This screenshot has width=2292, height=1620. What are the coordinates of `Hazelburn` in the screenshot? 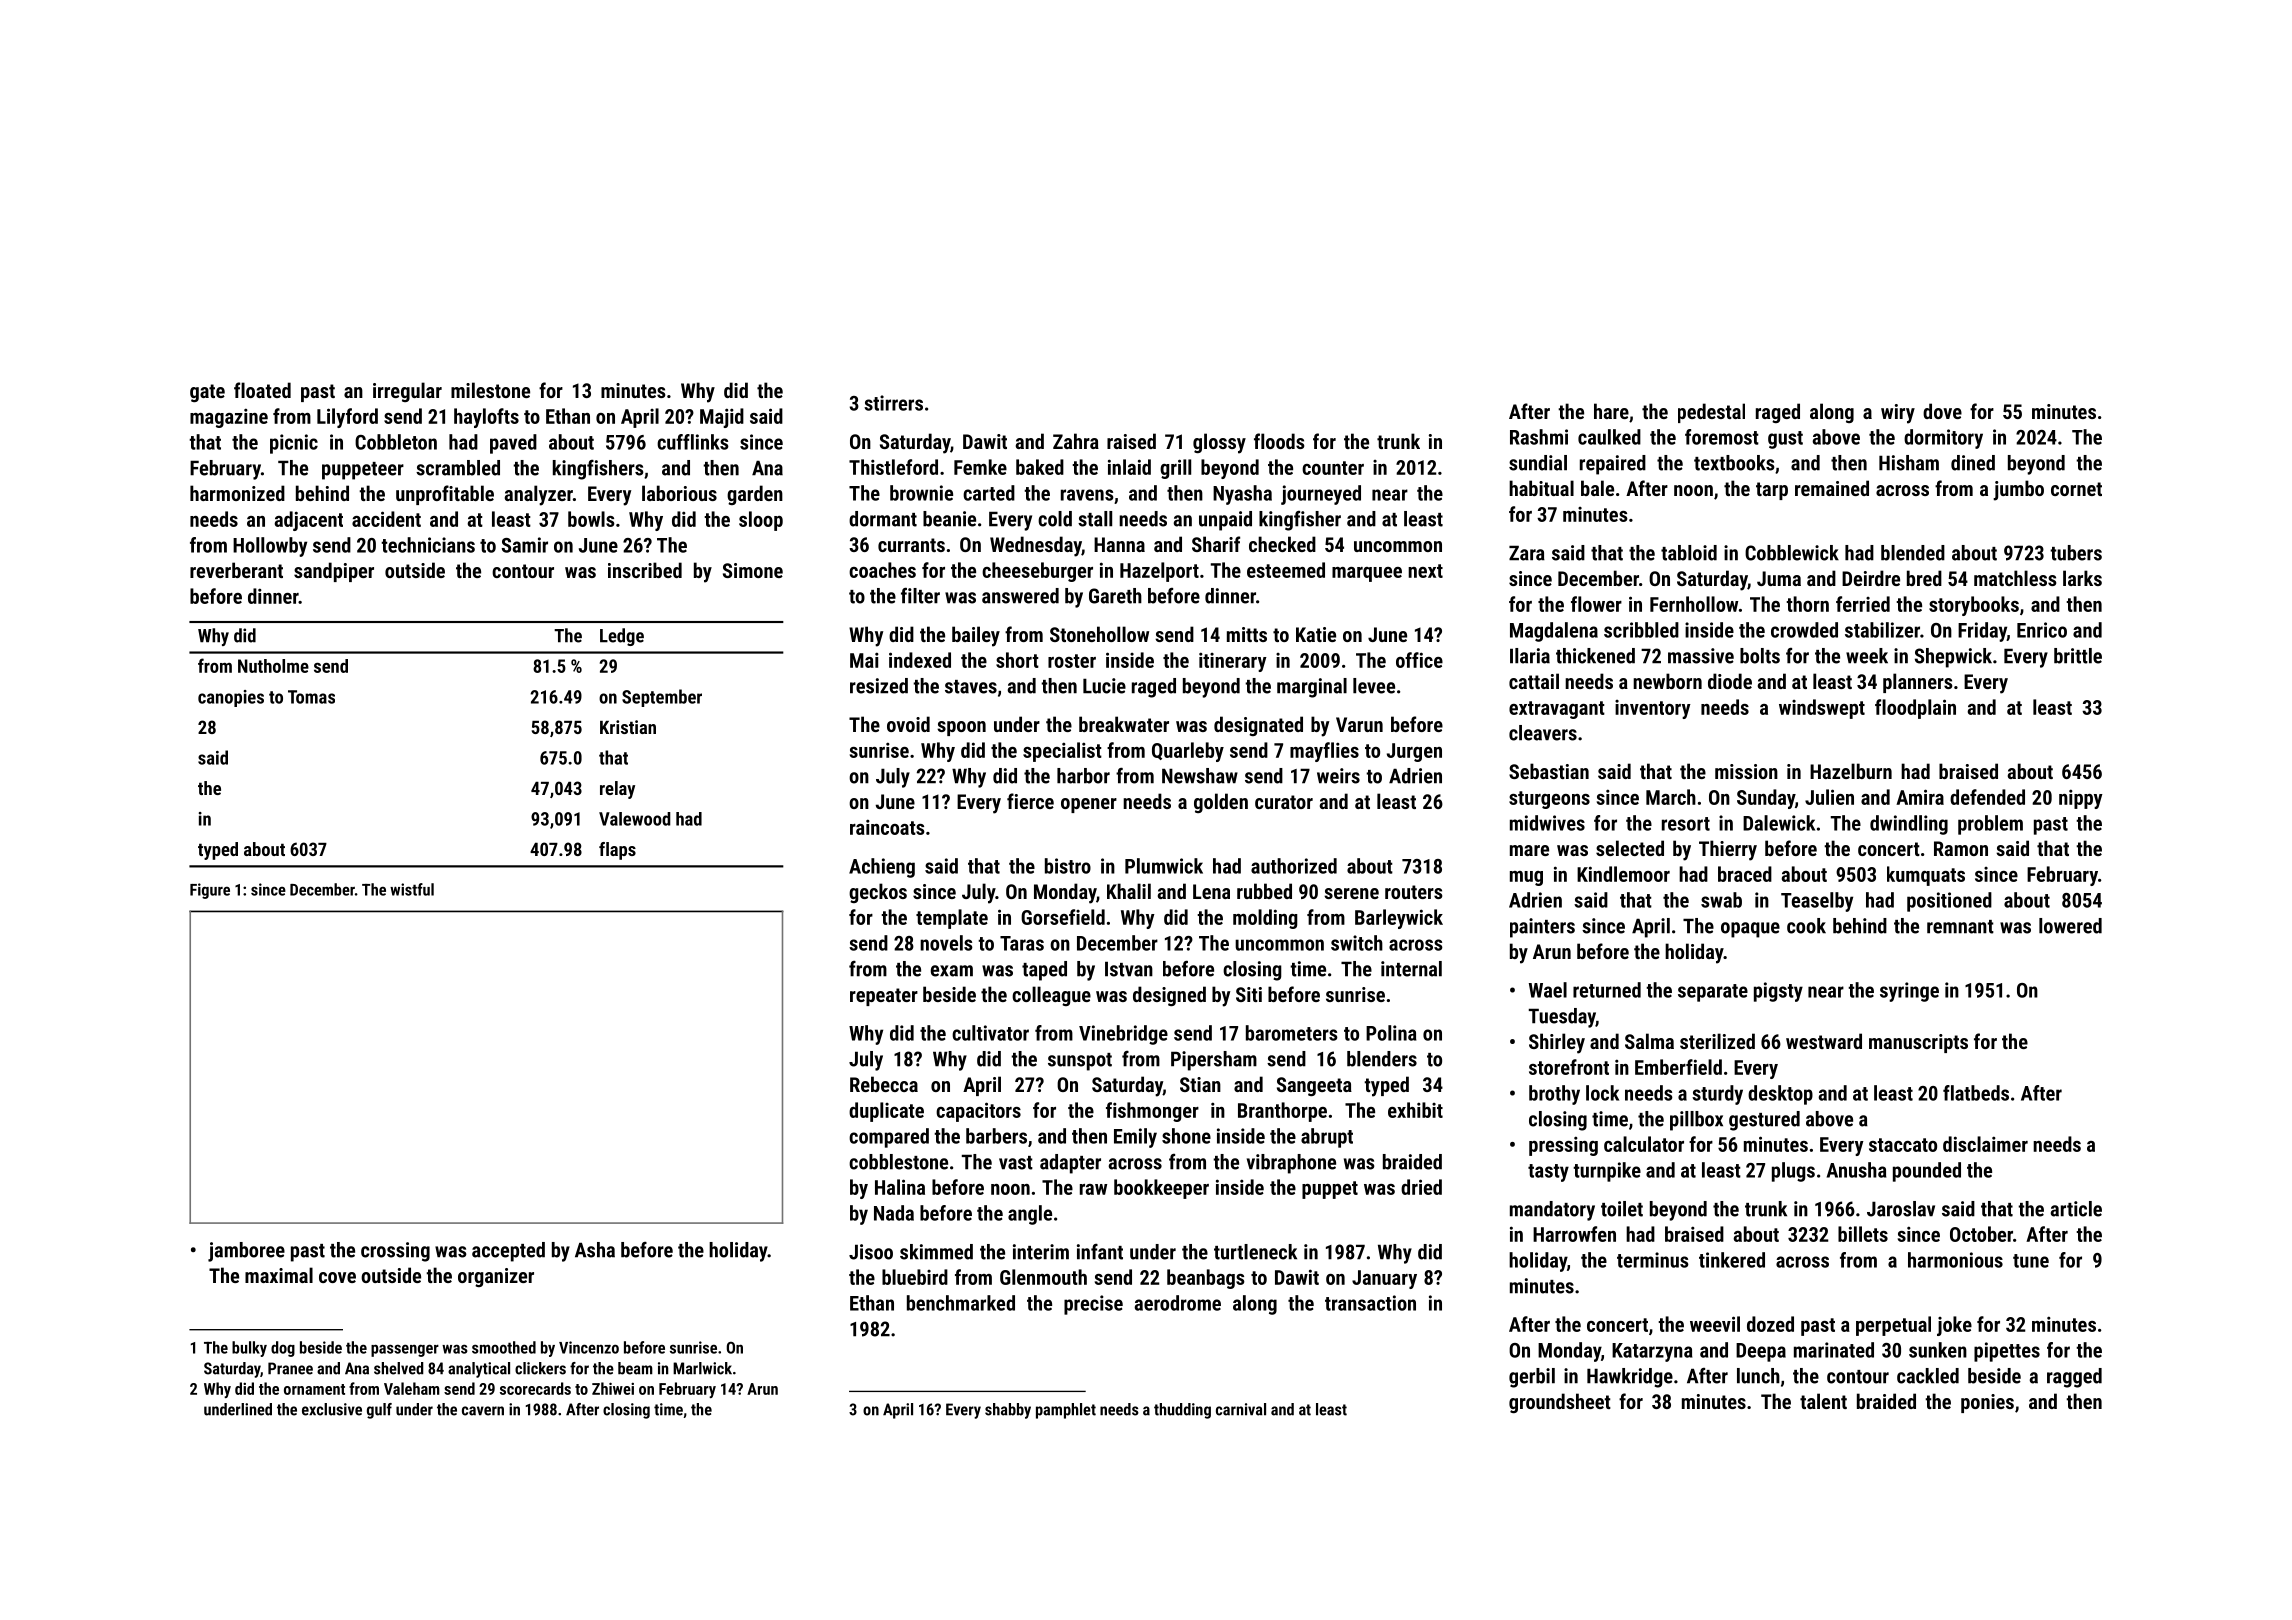 It's located at (1851, 771).
